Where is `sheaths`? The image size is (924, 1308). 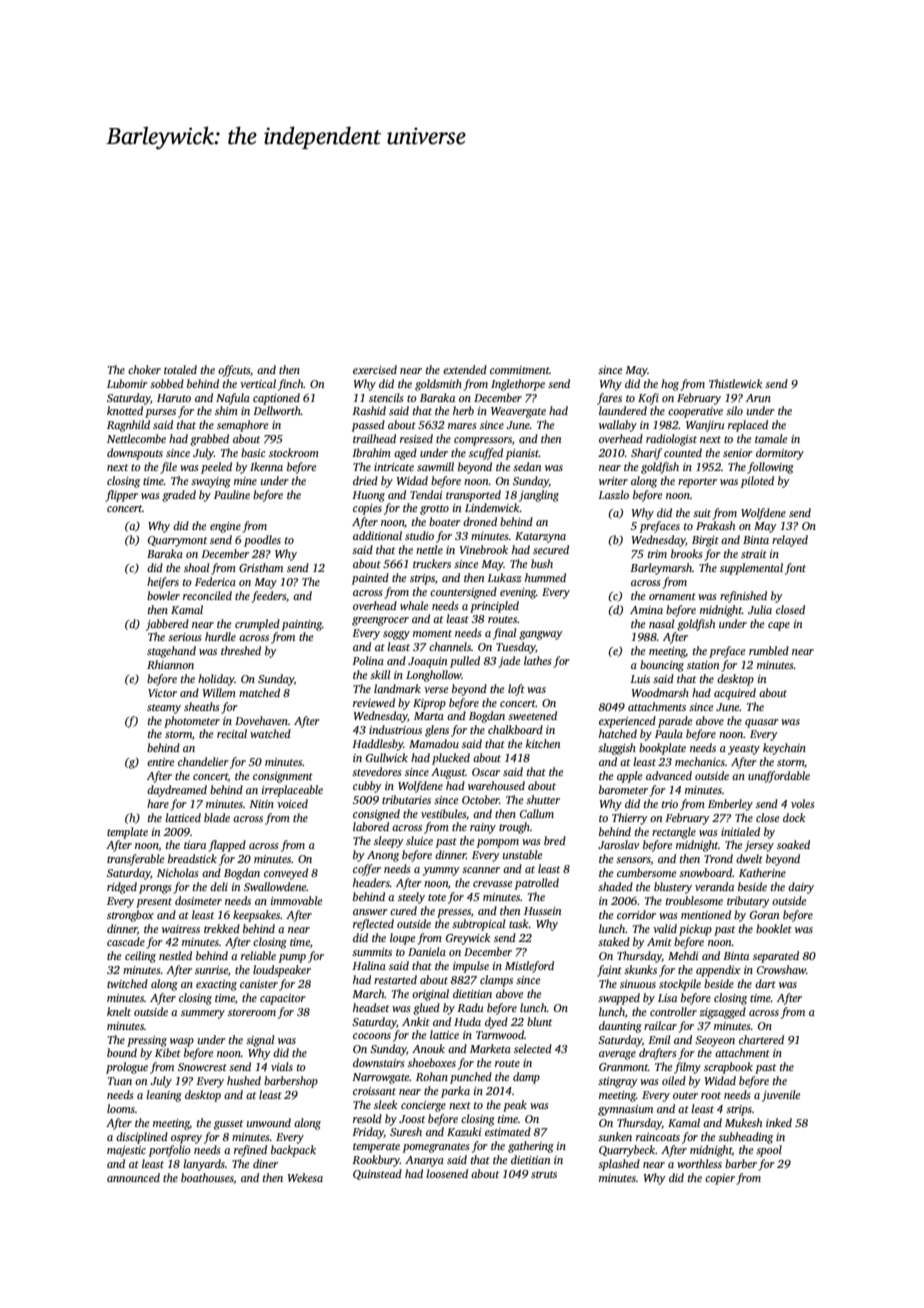
sheaths is located at coordinates (201, 706).
